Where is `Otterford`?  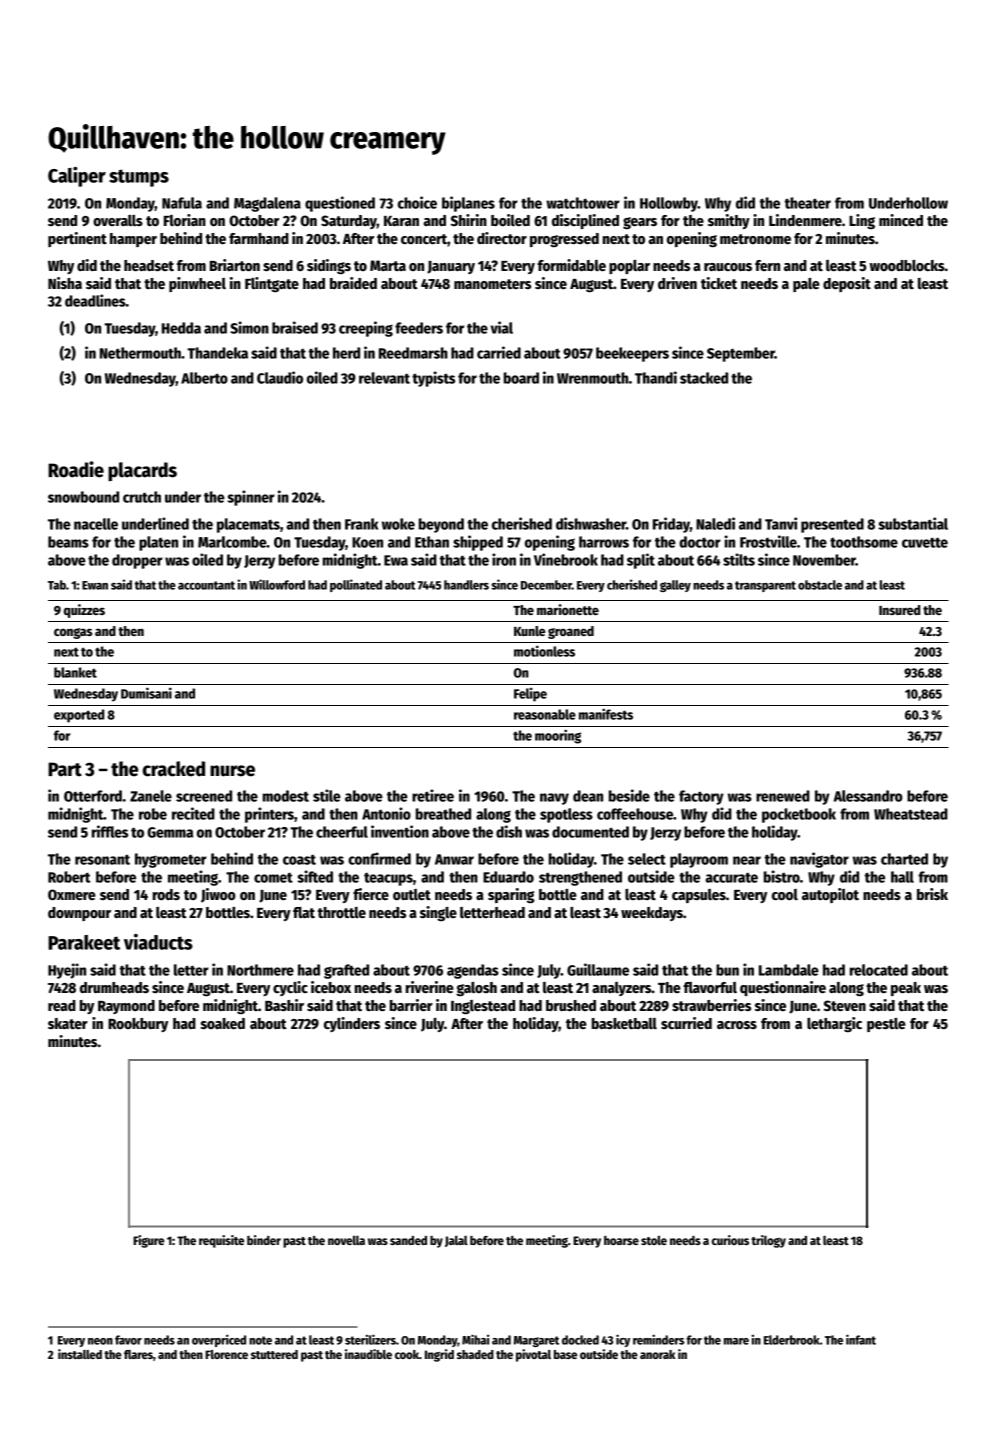 Otterford is located at coordinates (93, 796).
